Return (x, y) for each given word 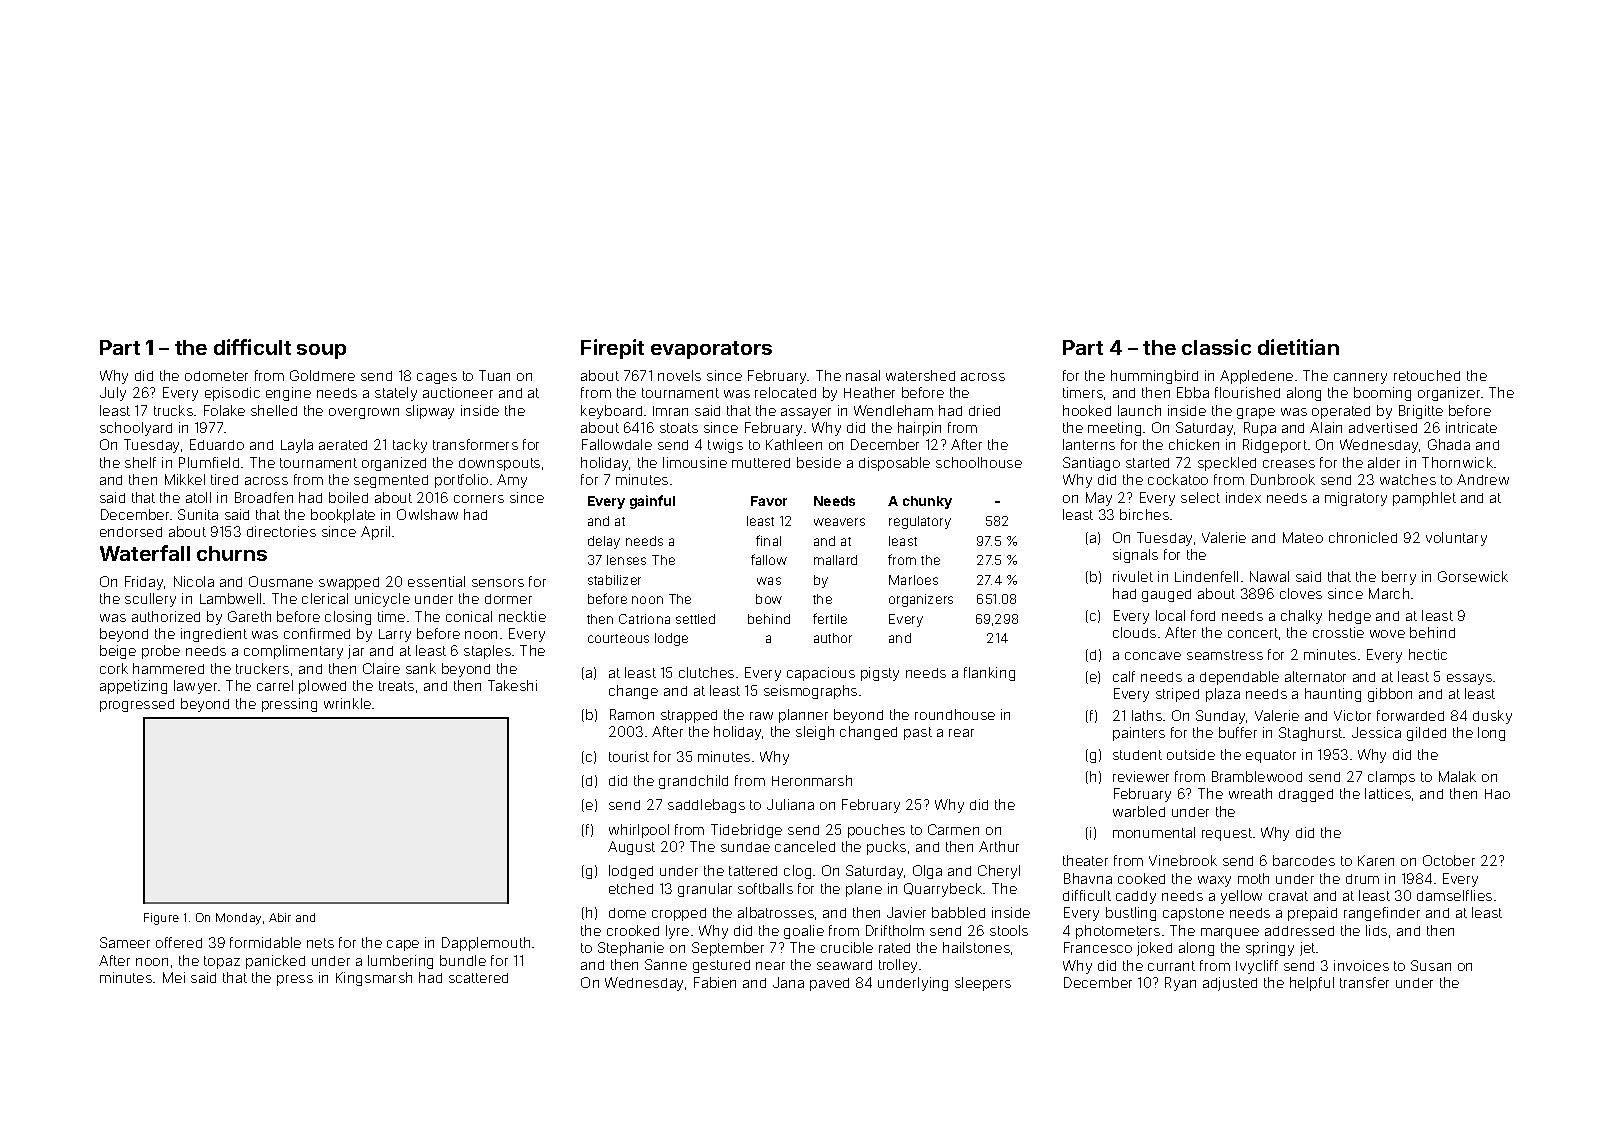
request (1227, 834)
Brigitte (1421, 412)
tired (224, 479)
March (1389, 593)
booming (1382, 394)
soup (321, 351)
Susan (1431, 965)
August (631, 848)
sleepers (983, 984)
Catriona (644, 619)
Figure (161, 919)
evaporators (711, 350)
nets (320, 943)
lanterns (1089, 444)
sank (421, 668)
